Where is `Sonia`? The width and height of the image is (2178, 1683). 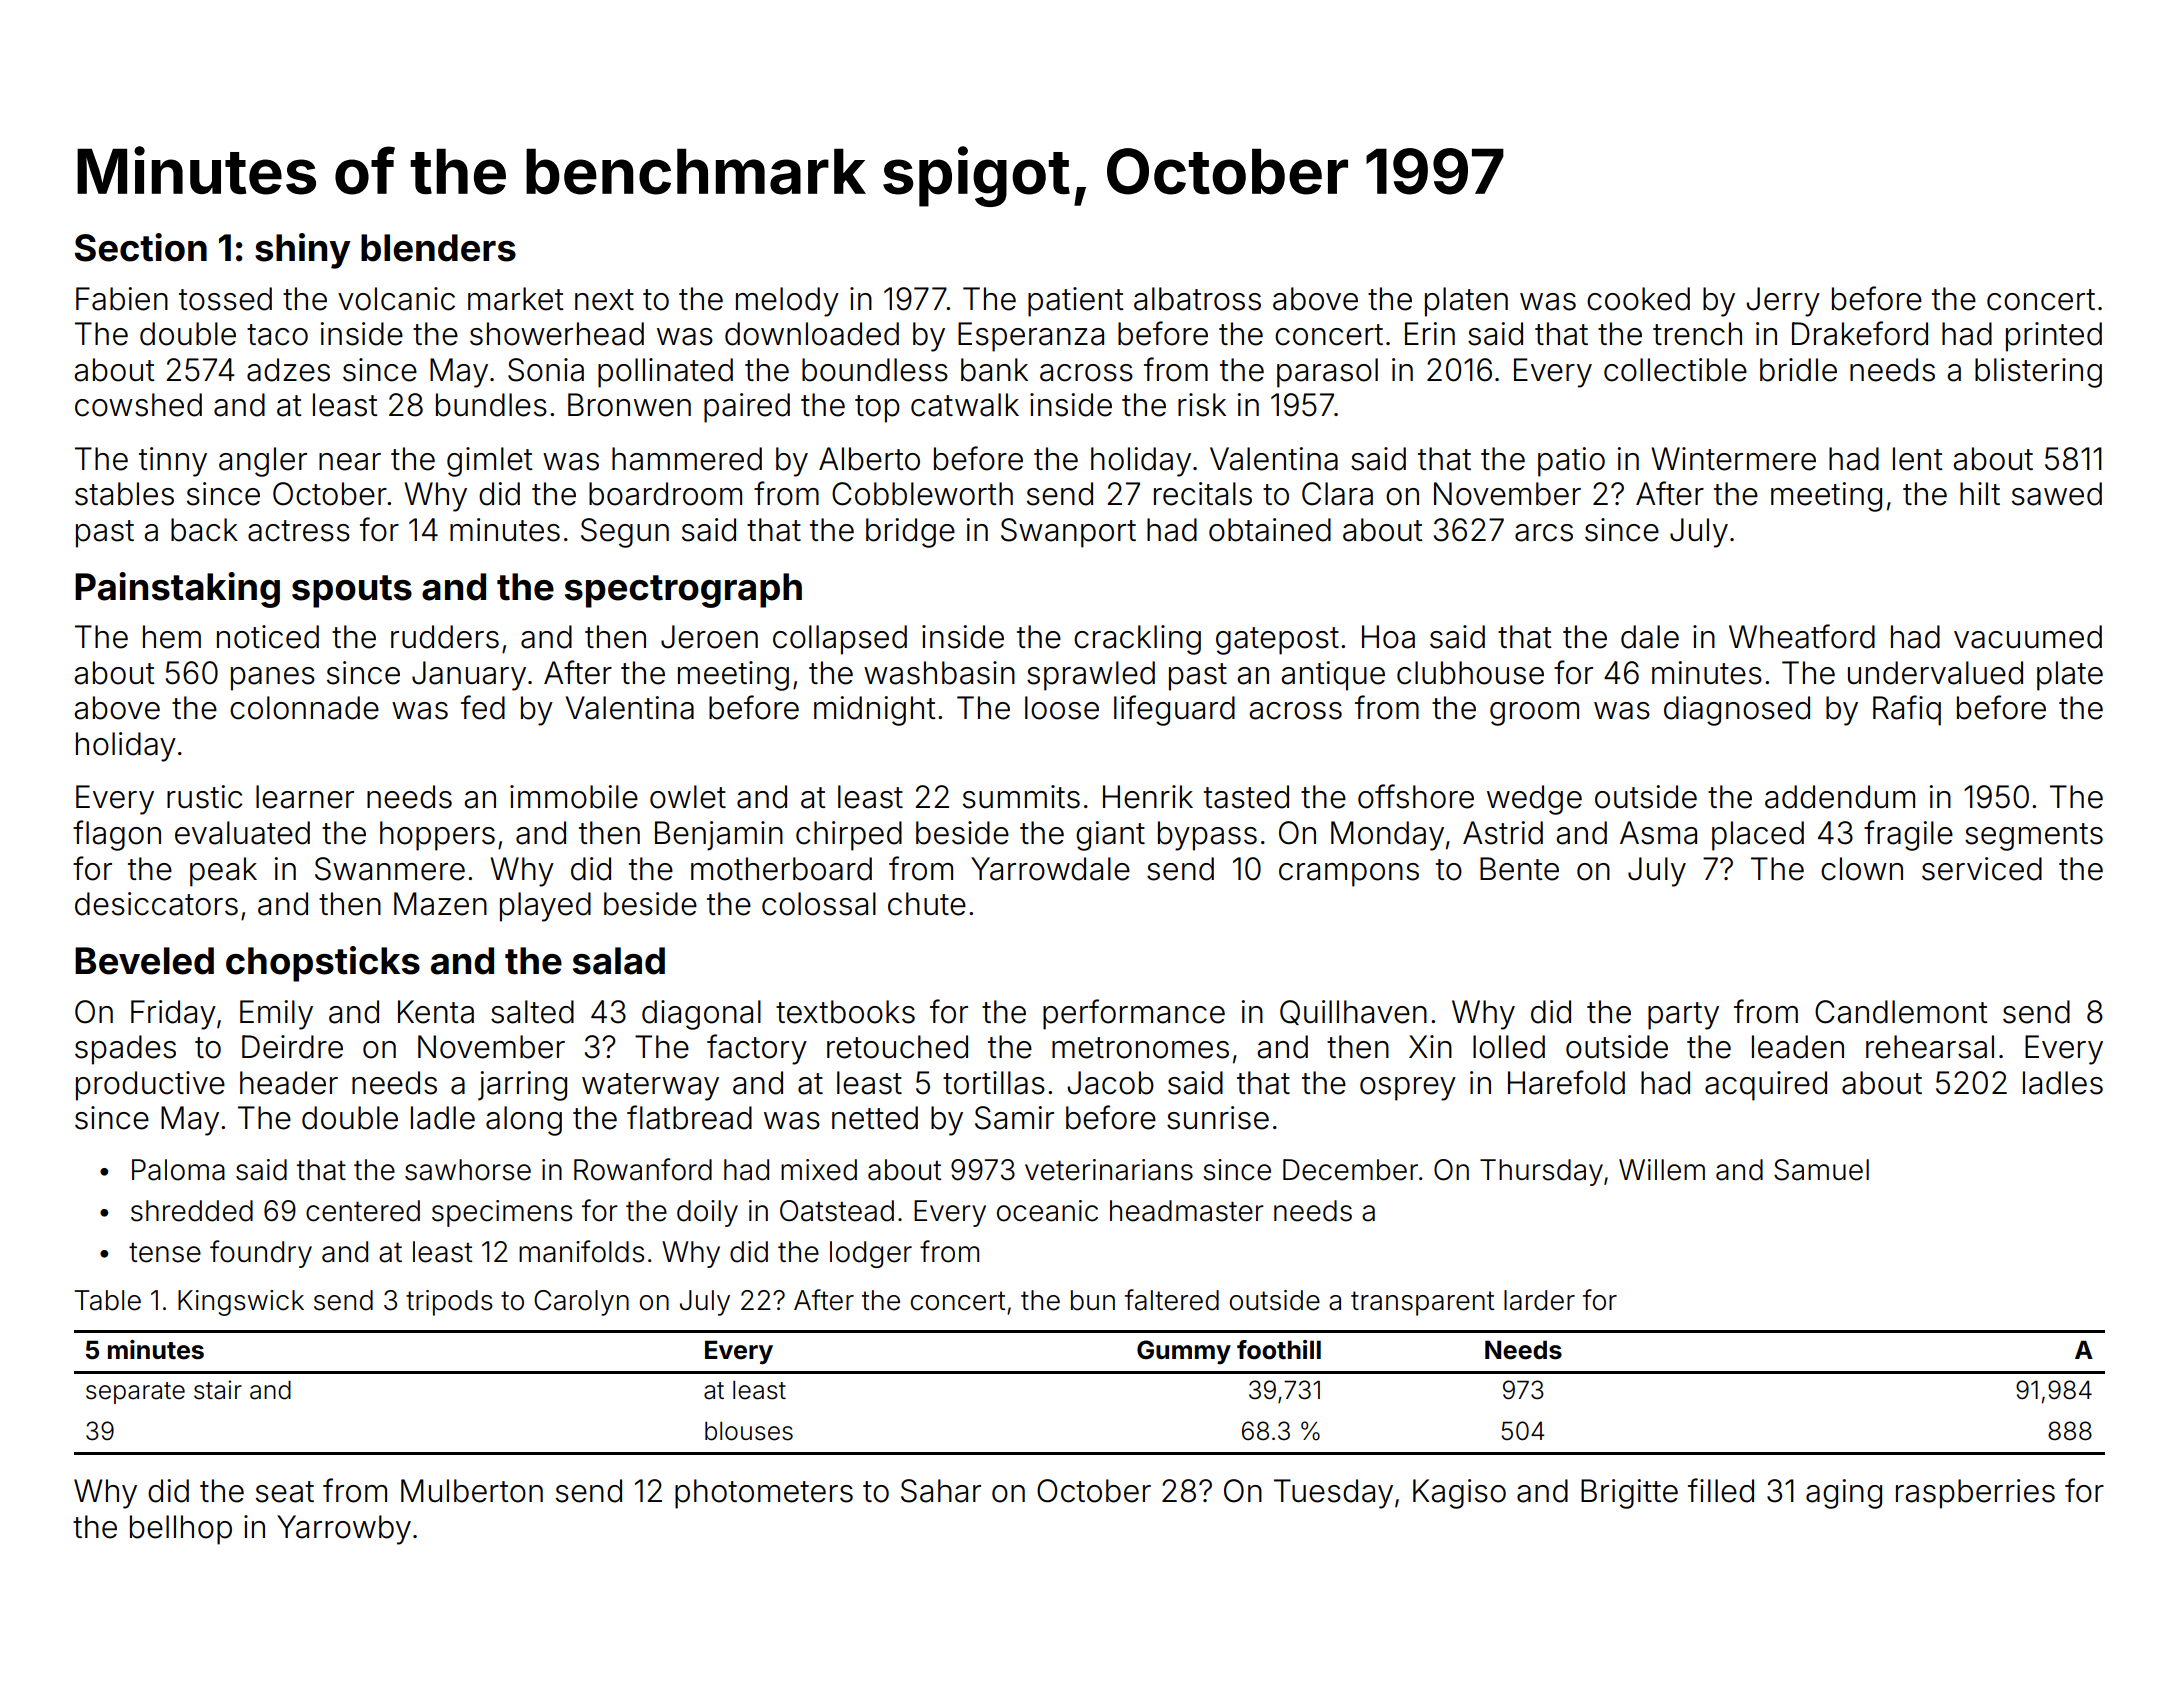
Sonia is located at coordinates (546, 370).
